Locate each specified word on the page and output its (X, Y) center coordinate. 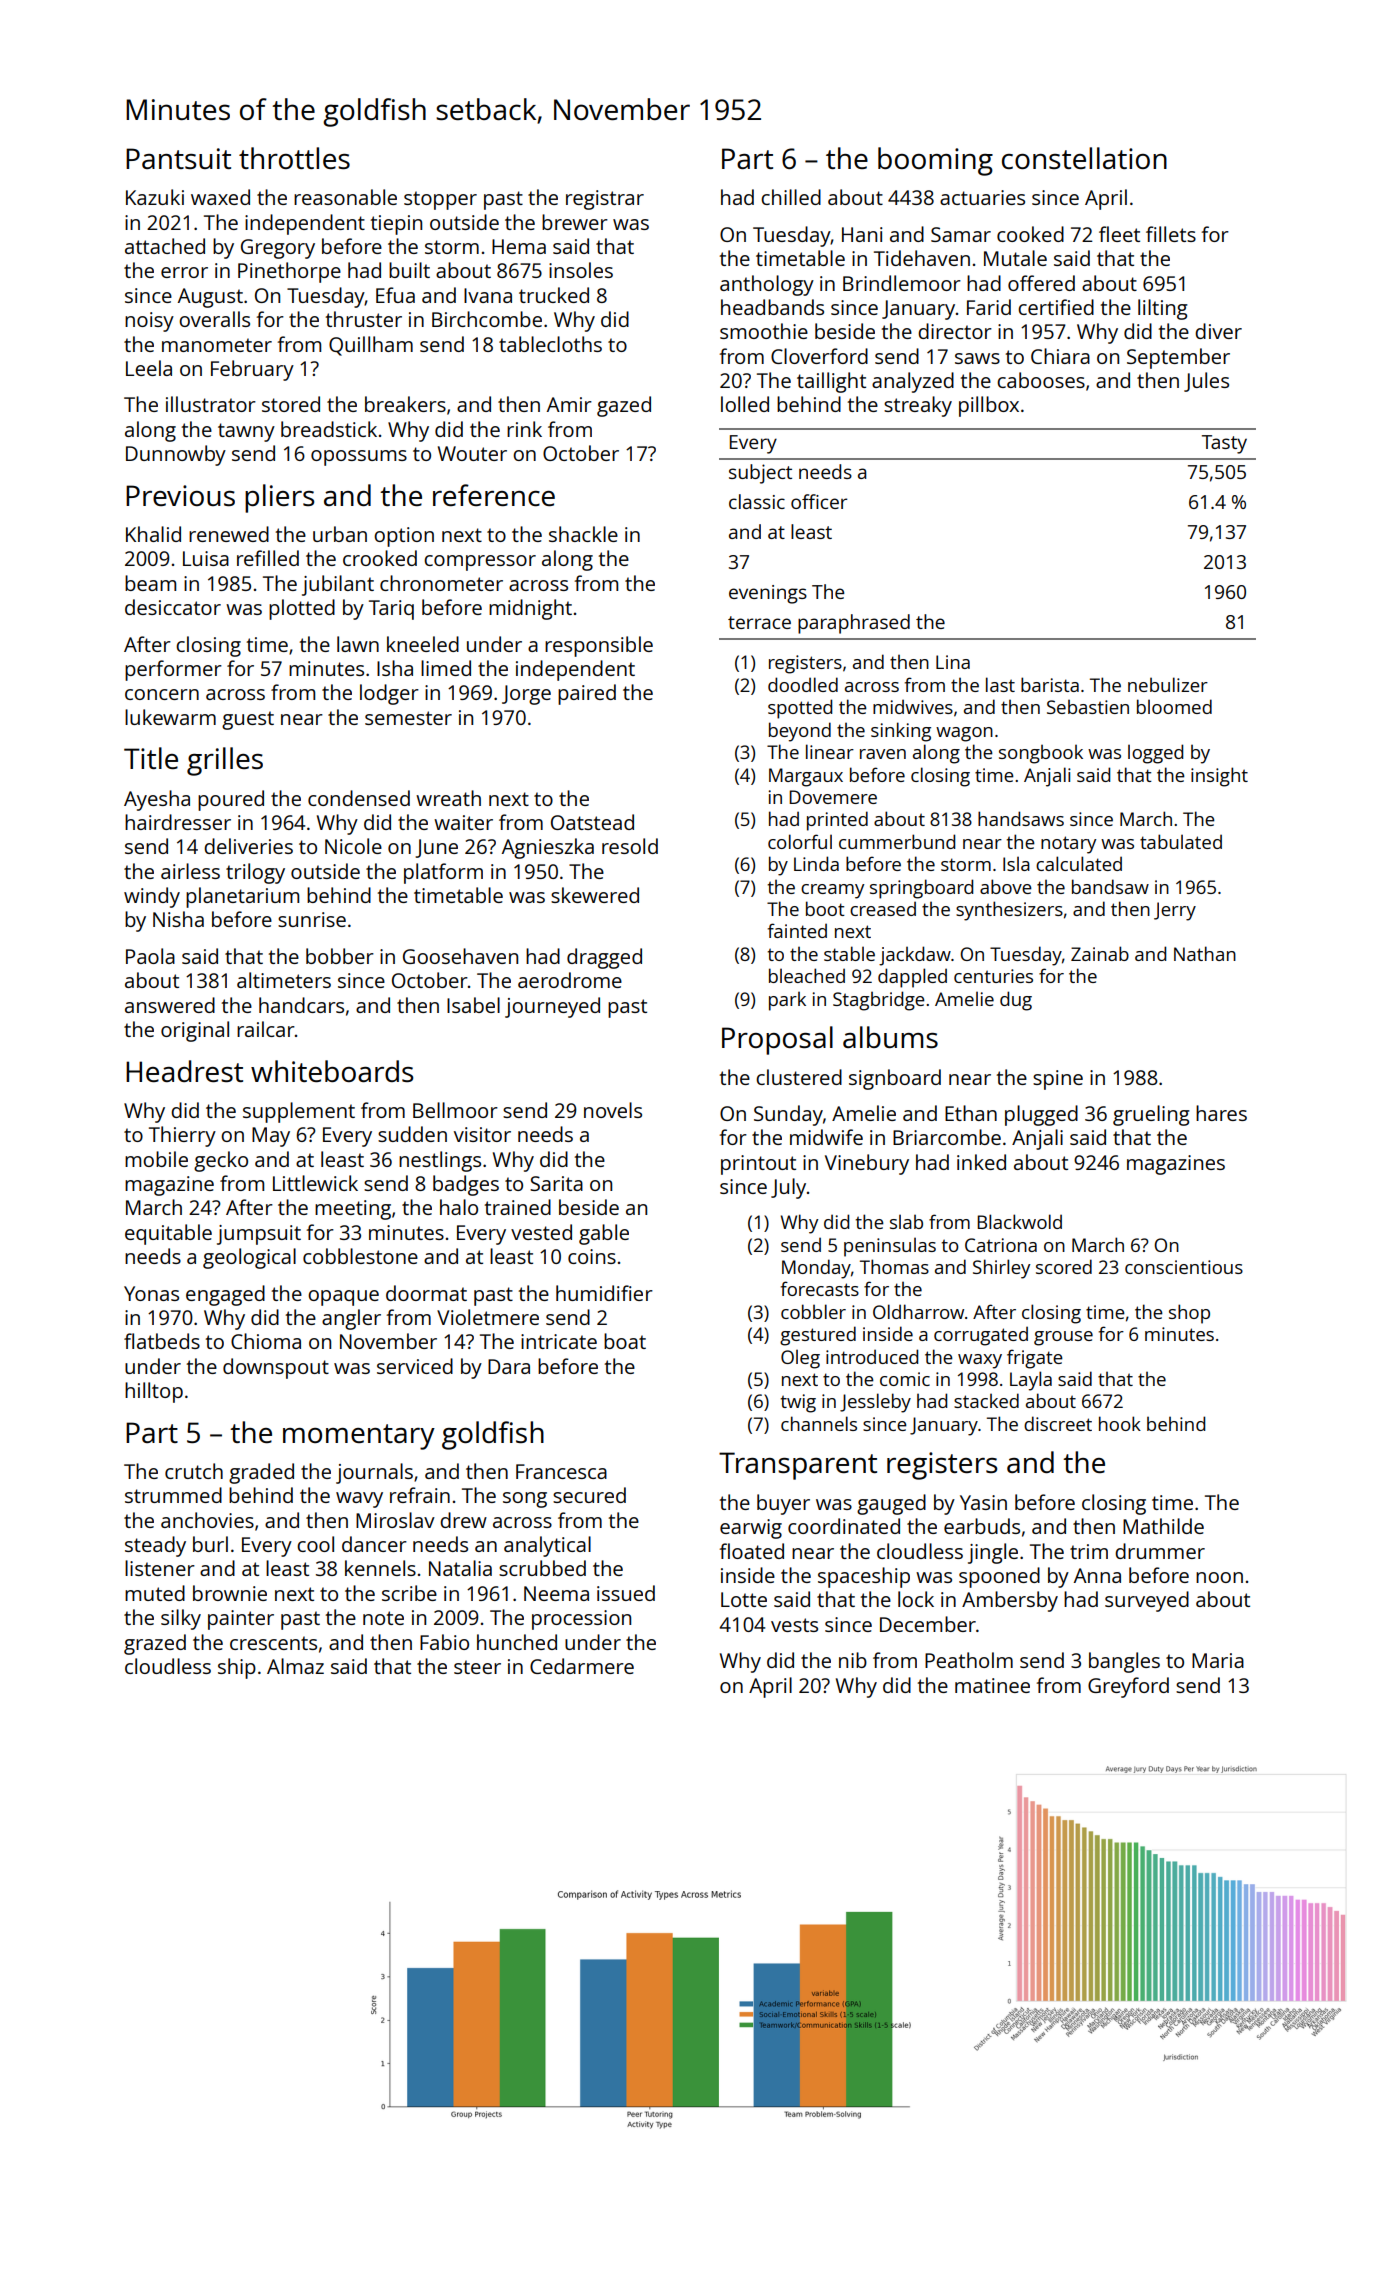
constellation (1084, 158)
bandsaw (1110, 886)
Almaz (295, 1666)
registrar (605, 200)
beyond (800, 732)
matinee (992, 1685)
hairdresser (178, 822)
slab (906, 1221)
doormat (426, 1293)
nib (853, 1660)
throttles (294, 158)
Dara (509, 1366)
